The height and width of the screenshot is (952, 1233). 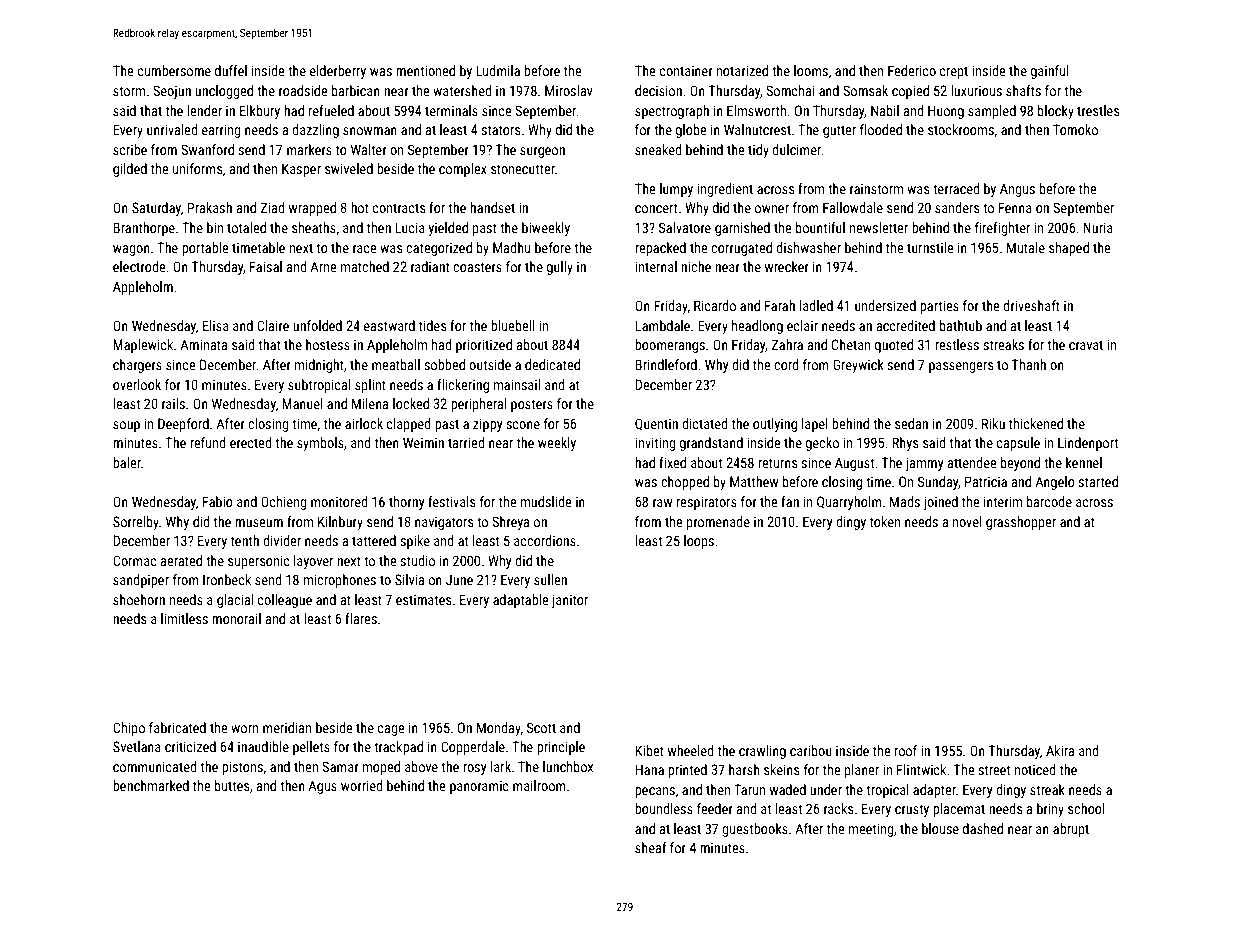 I want to click on panoramic, so click(x=479, y=787).
